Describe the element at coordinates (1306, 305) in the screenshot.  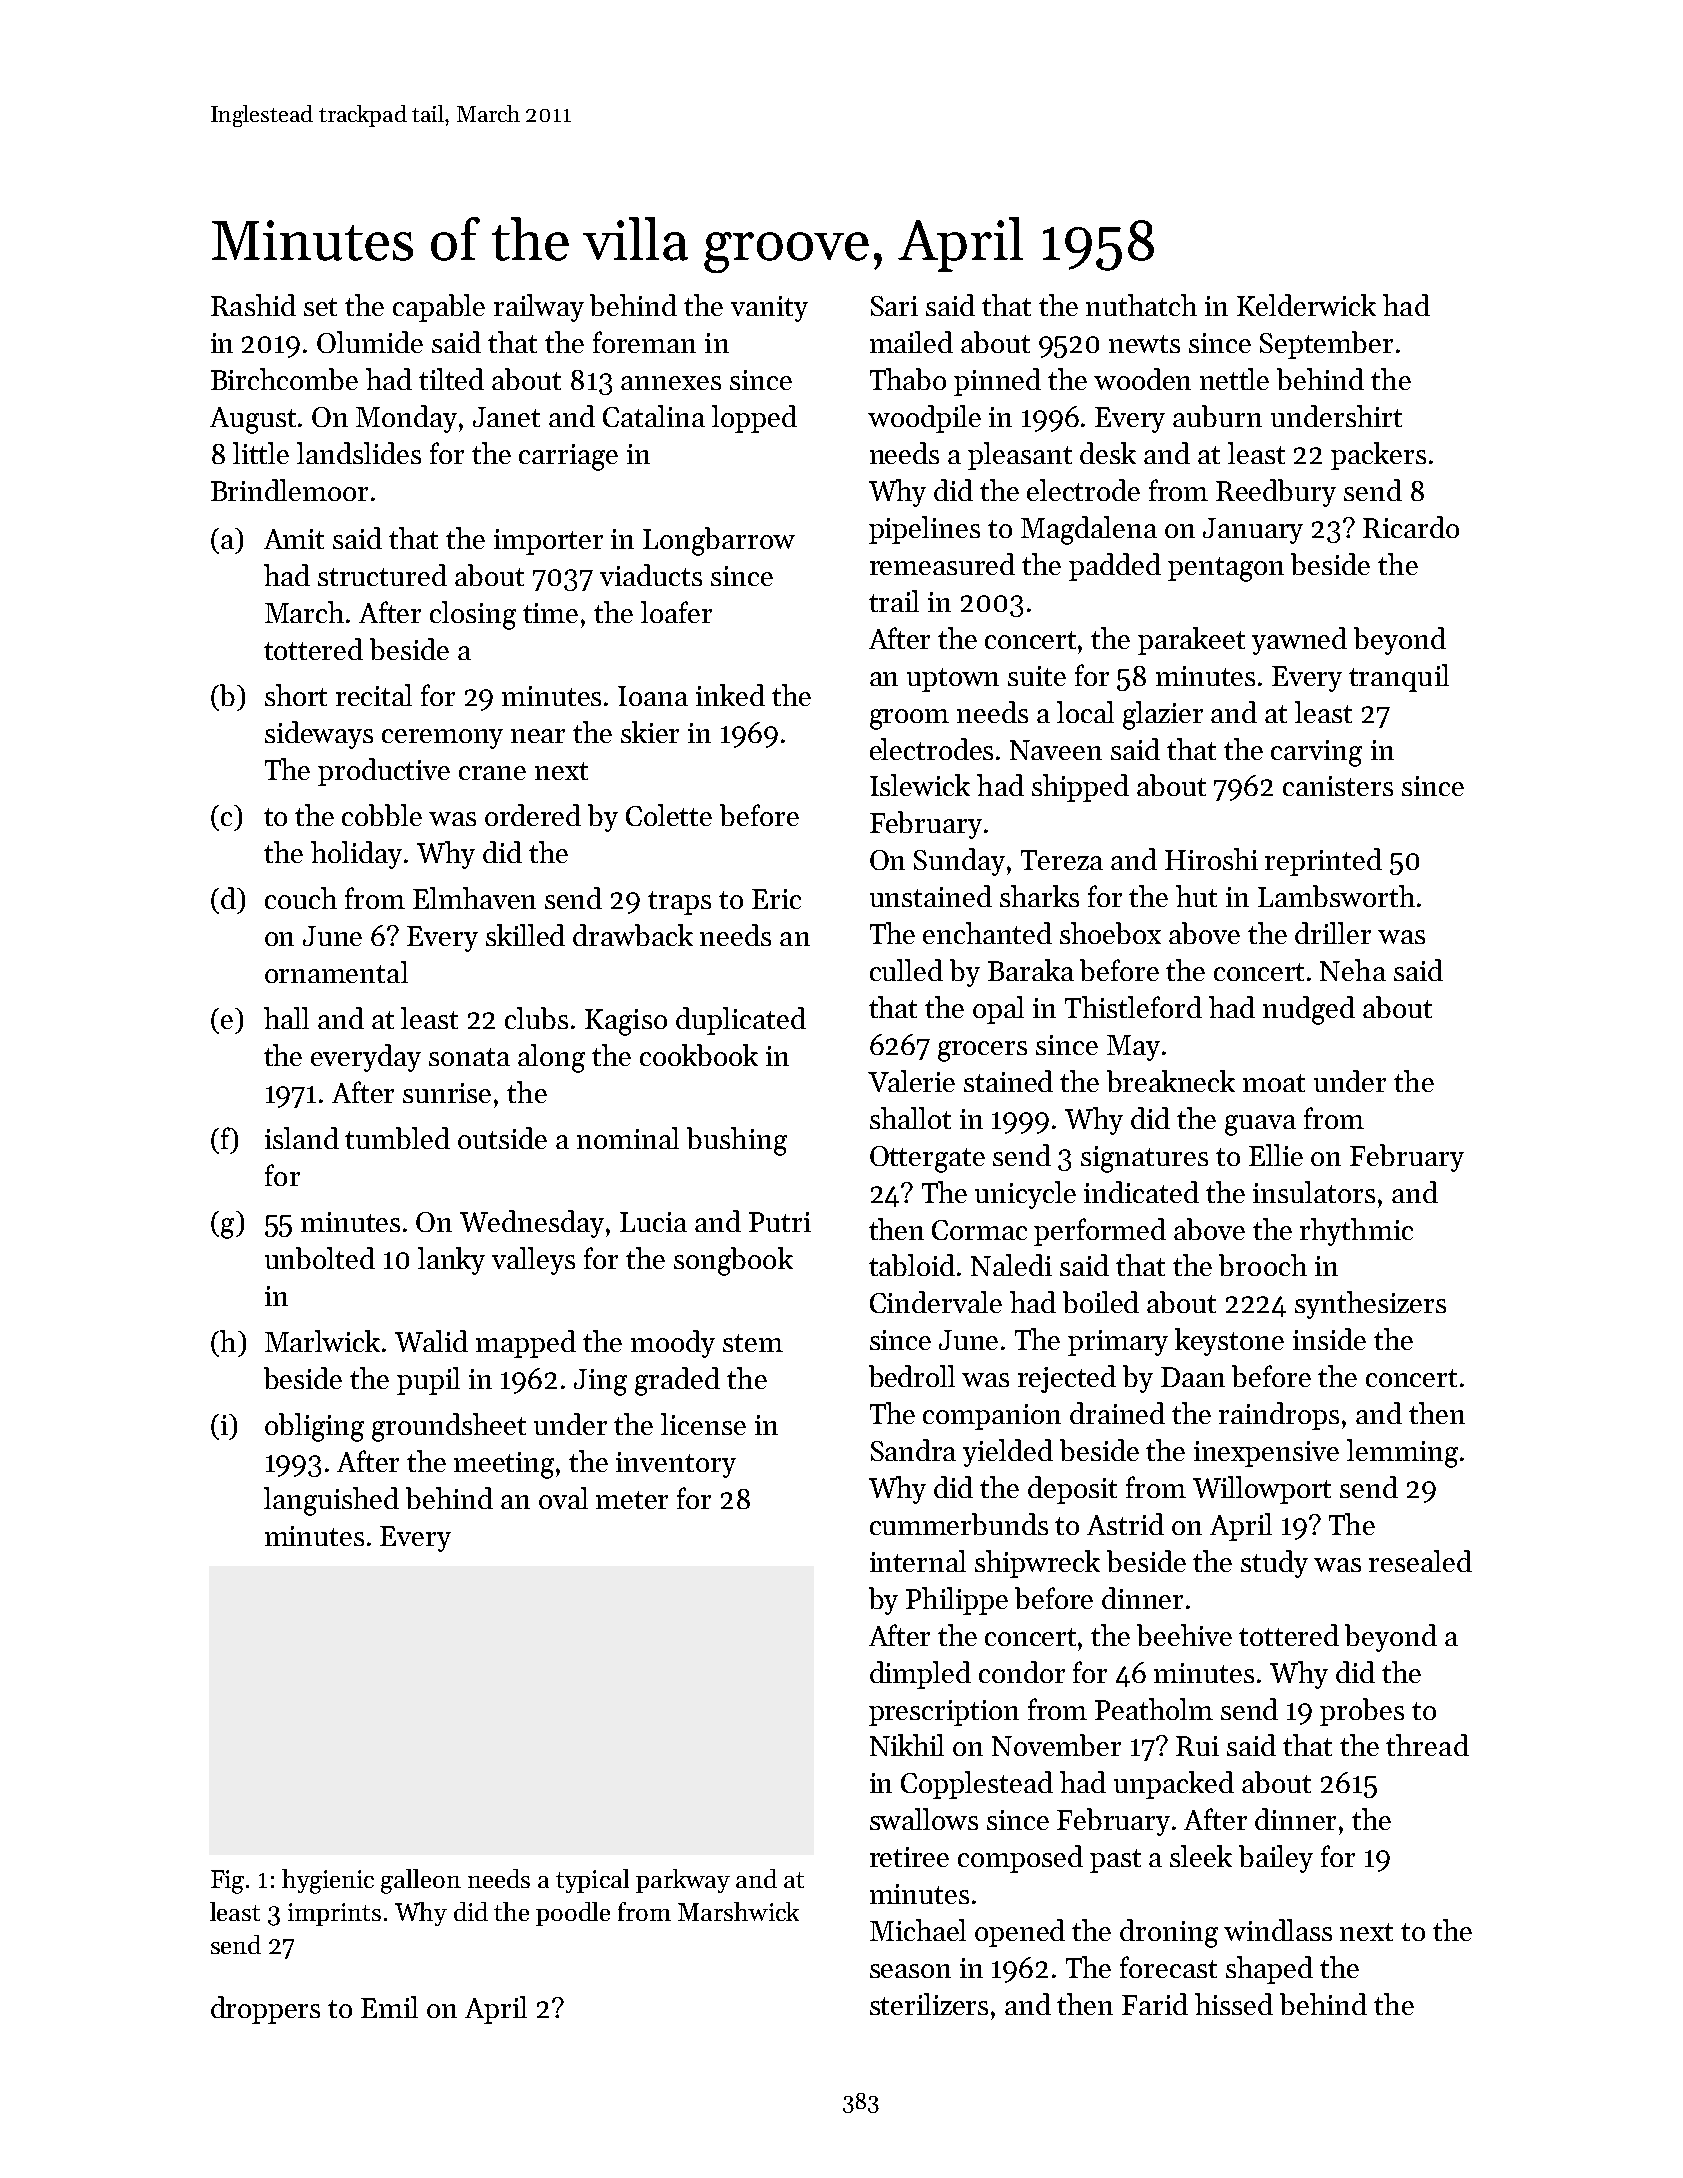
I see `Kelderwick` at that location.
